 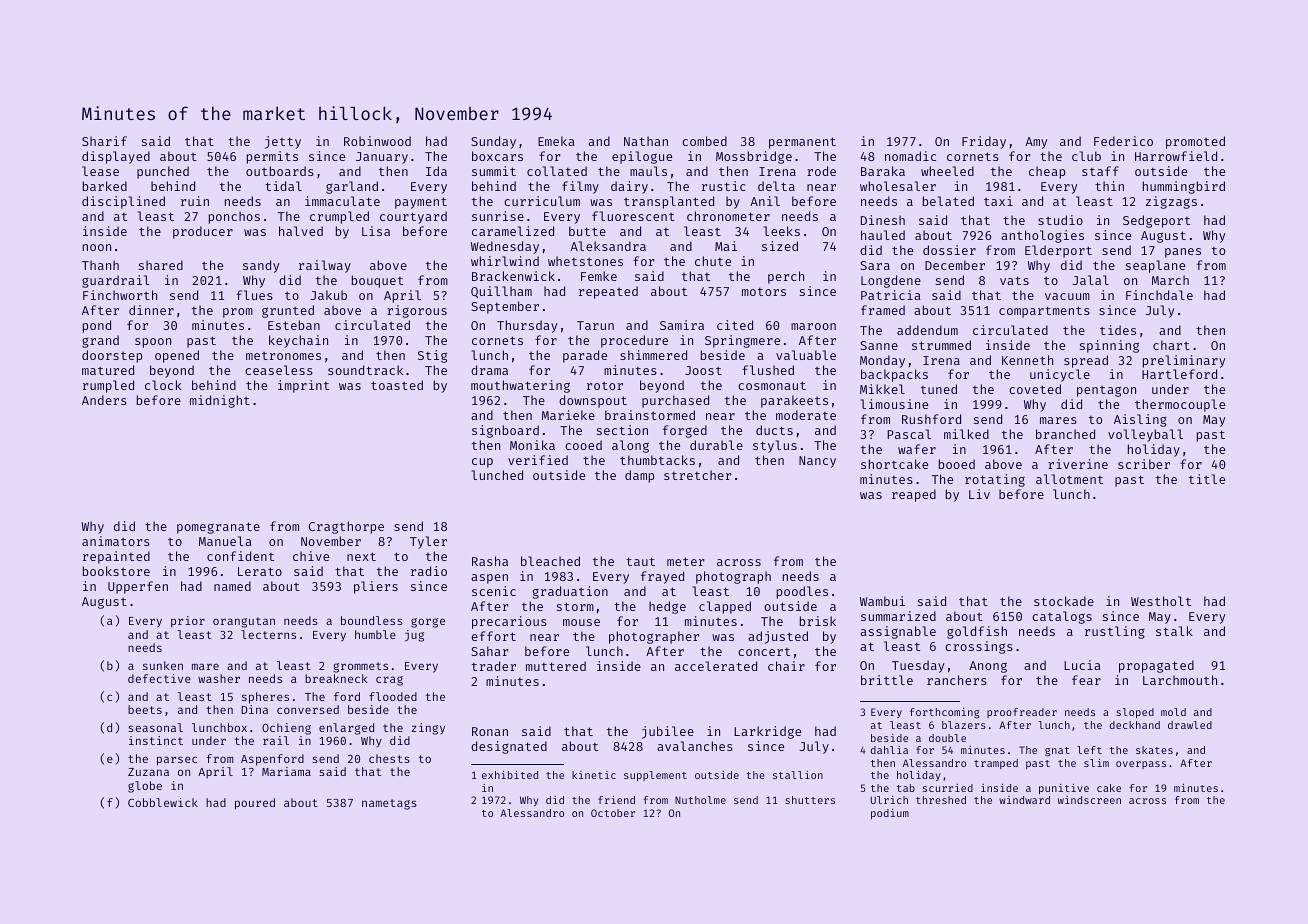 What do you see at coordinates (556, 141) in the screenshot?
I see `Emeka` at bounding box center [556, 141].
